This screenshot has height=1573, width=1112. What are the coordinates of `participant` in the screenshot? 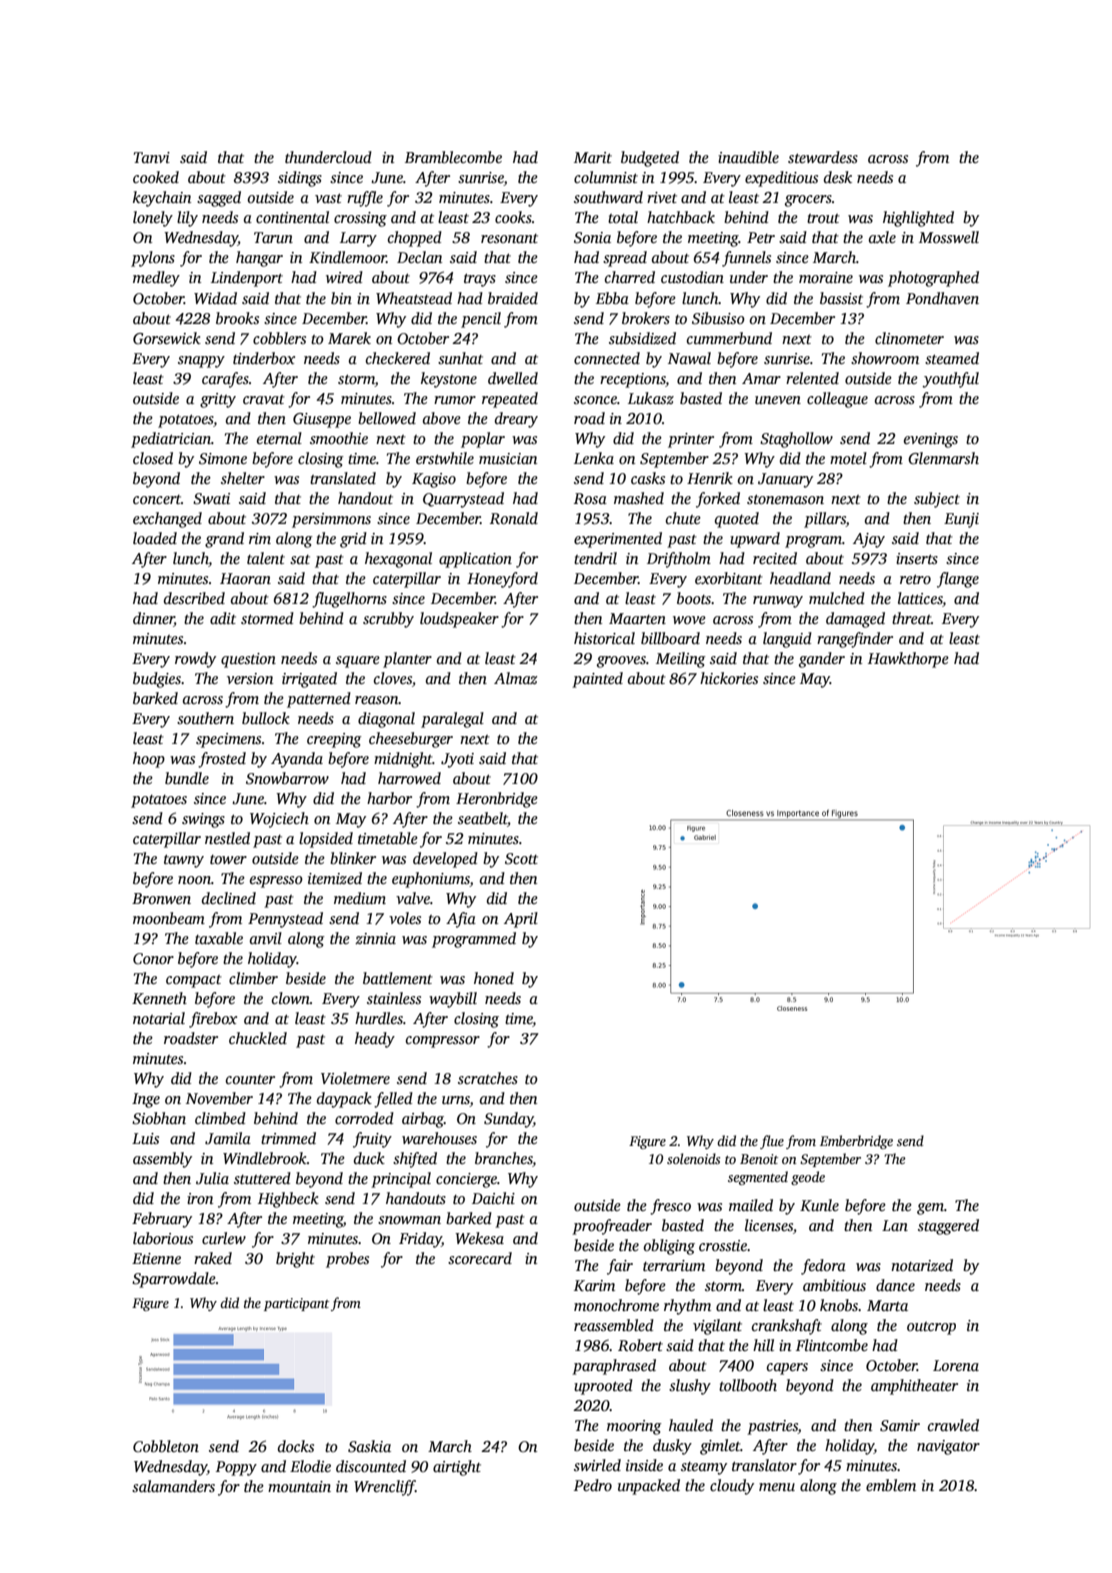 It's located at (296, 1304).
